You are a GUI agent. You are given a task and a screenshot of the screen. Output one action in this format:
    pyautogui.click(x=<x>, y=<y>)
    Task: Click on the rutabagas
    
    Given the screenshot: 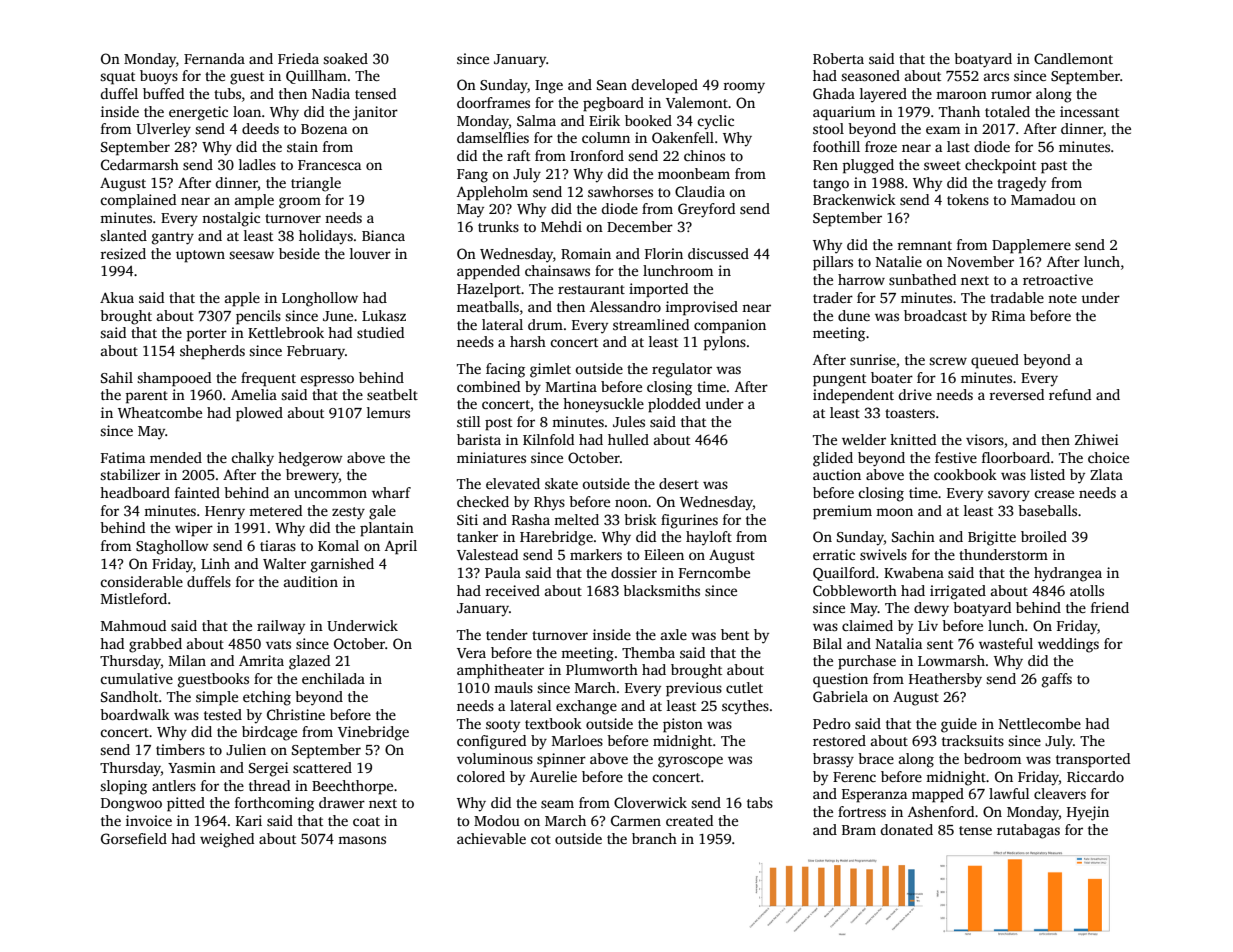 What is the action you would take?
    pyautogui.click(x=1028, y=831)
